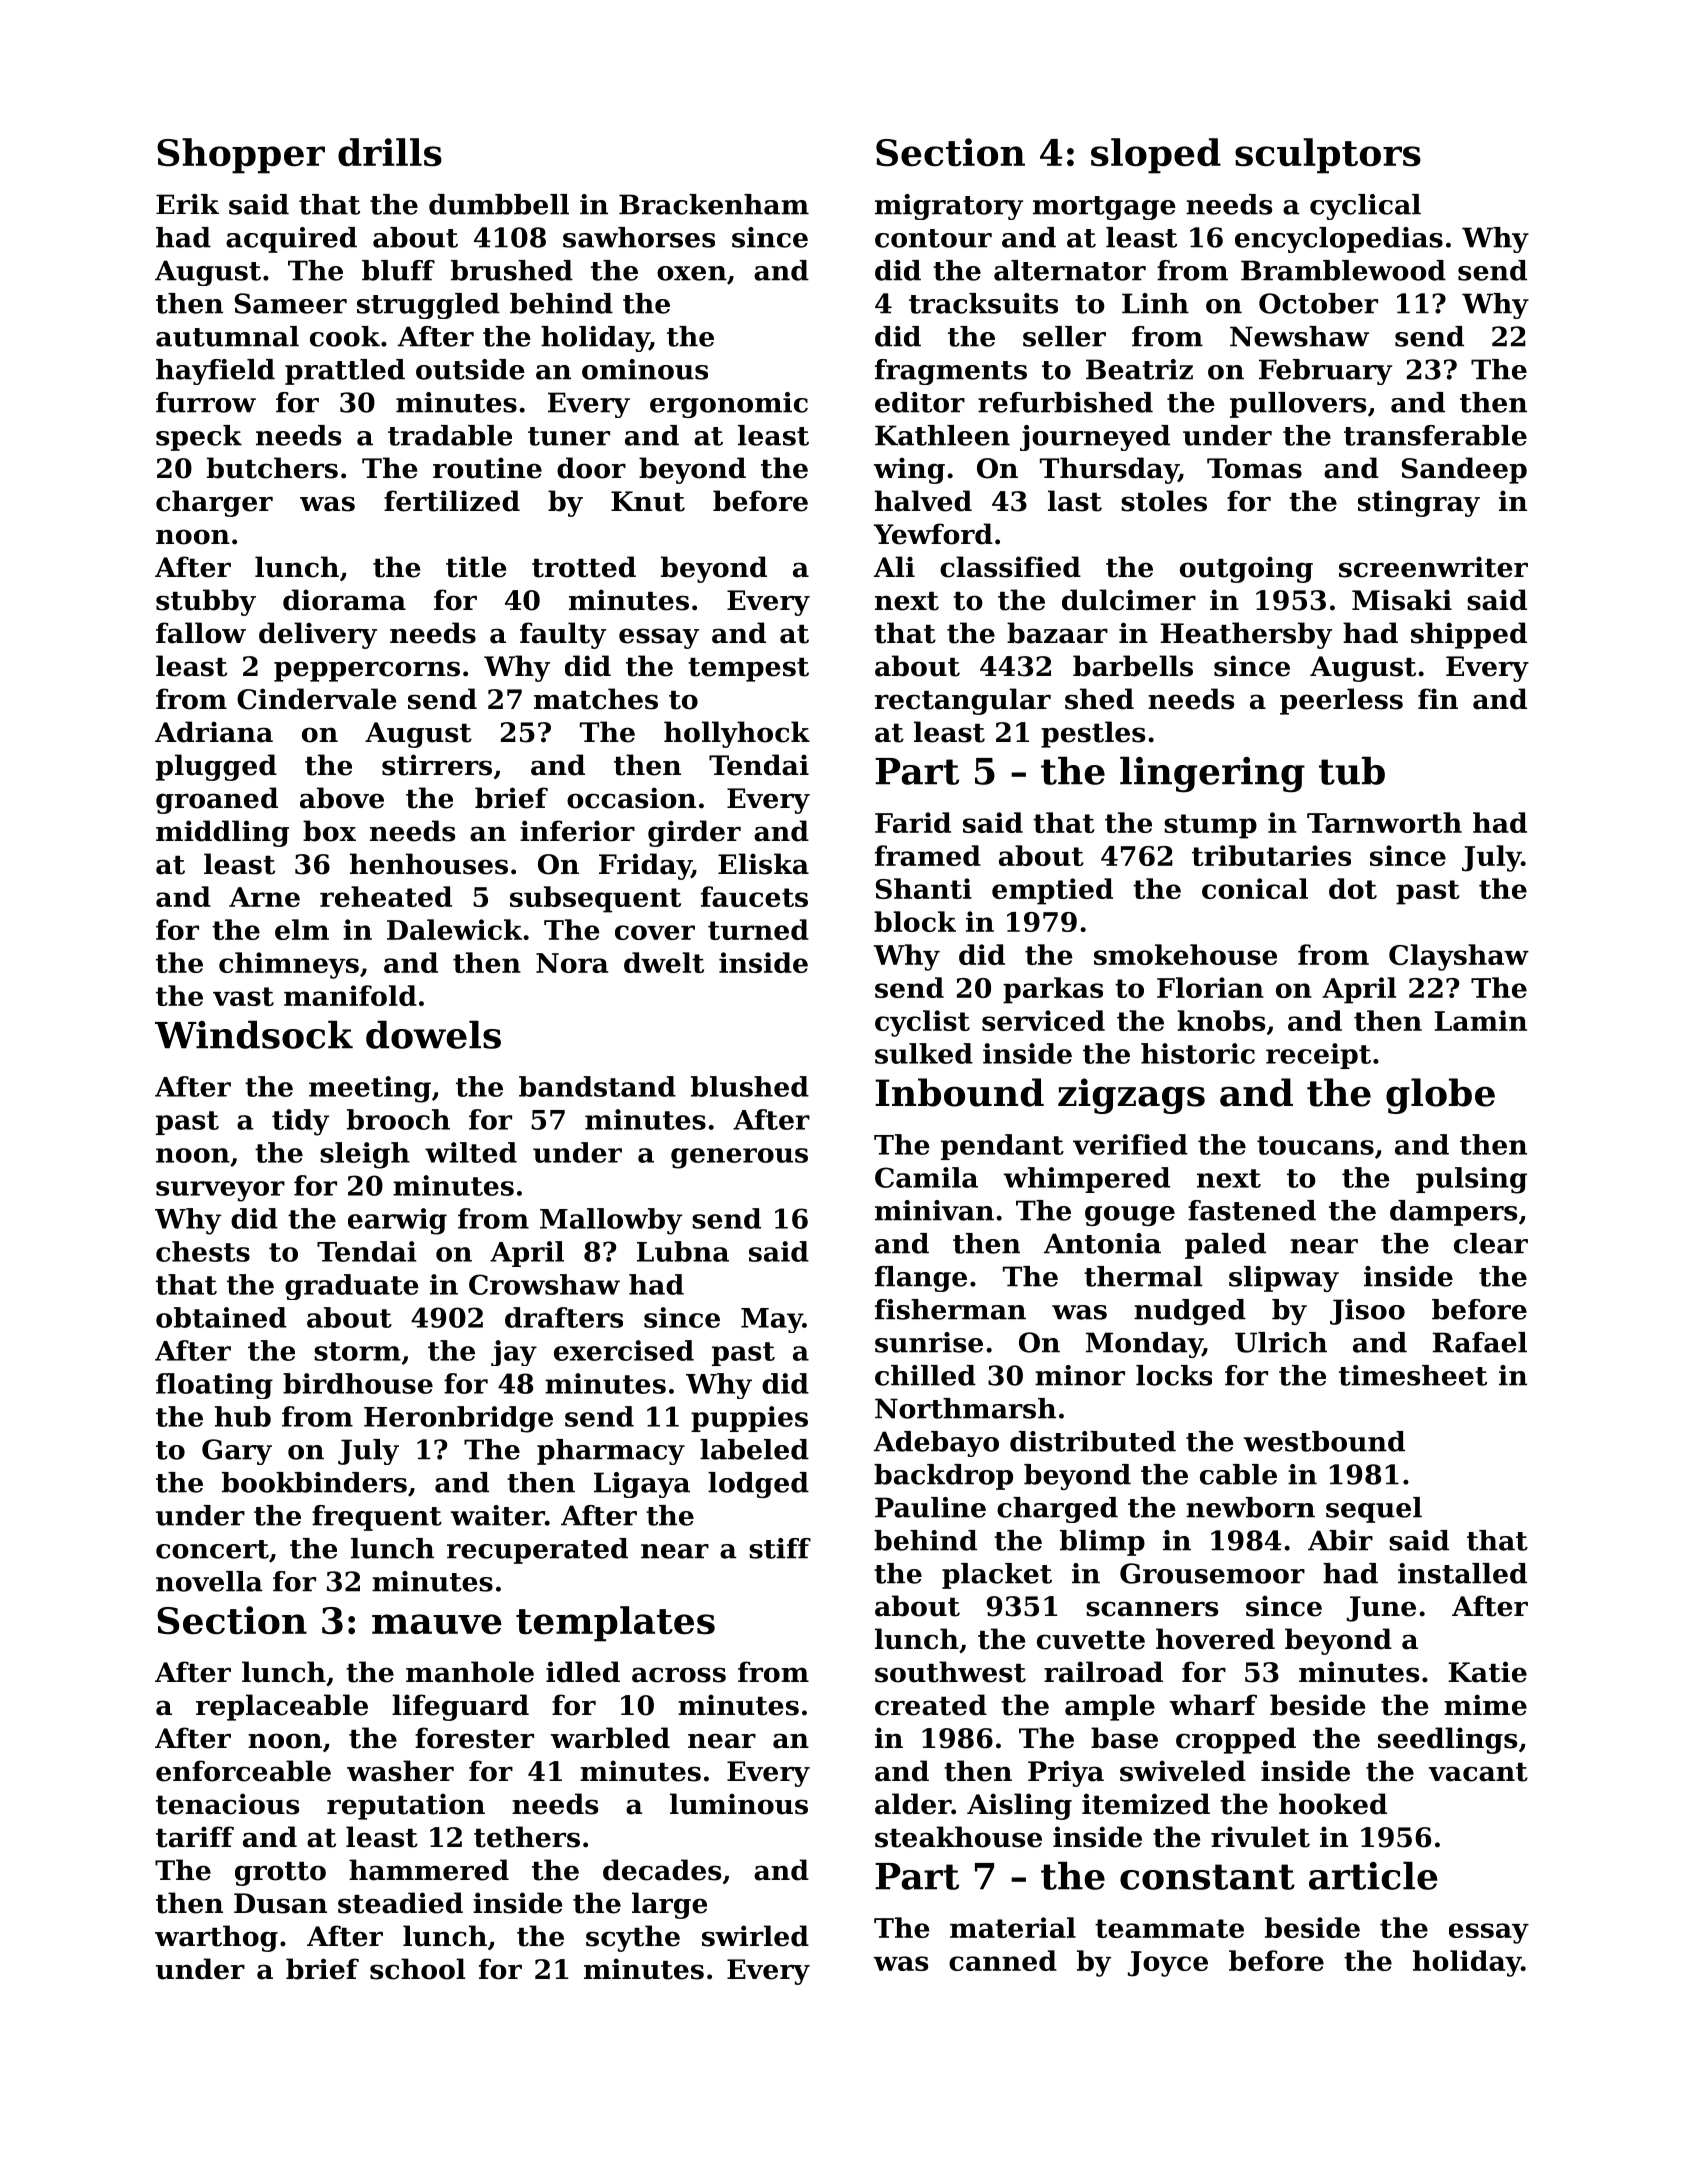 Image resolution: width=1683 pixels, height=2178 pixels. I want to click on tenacious, so click(227, 1804).
